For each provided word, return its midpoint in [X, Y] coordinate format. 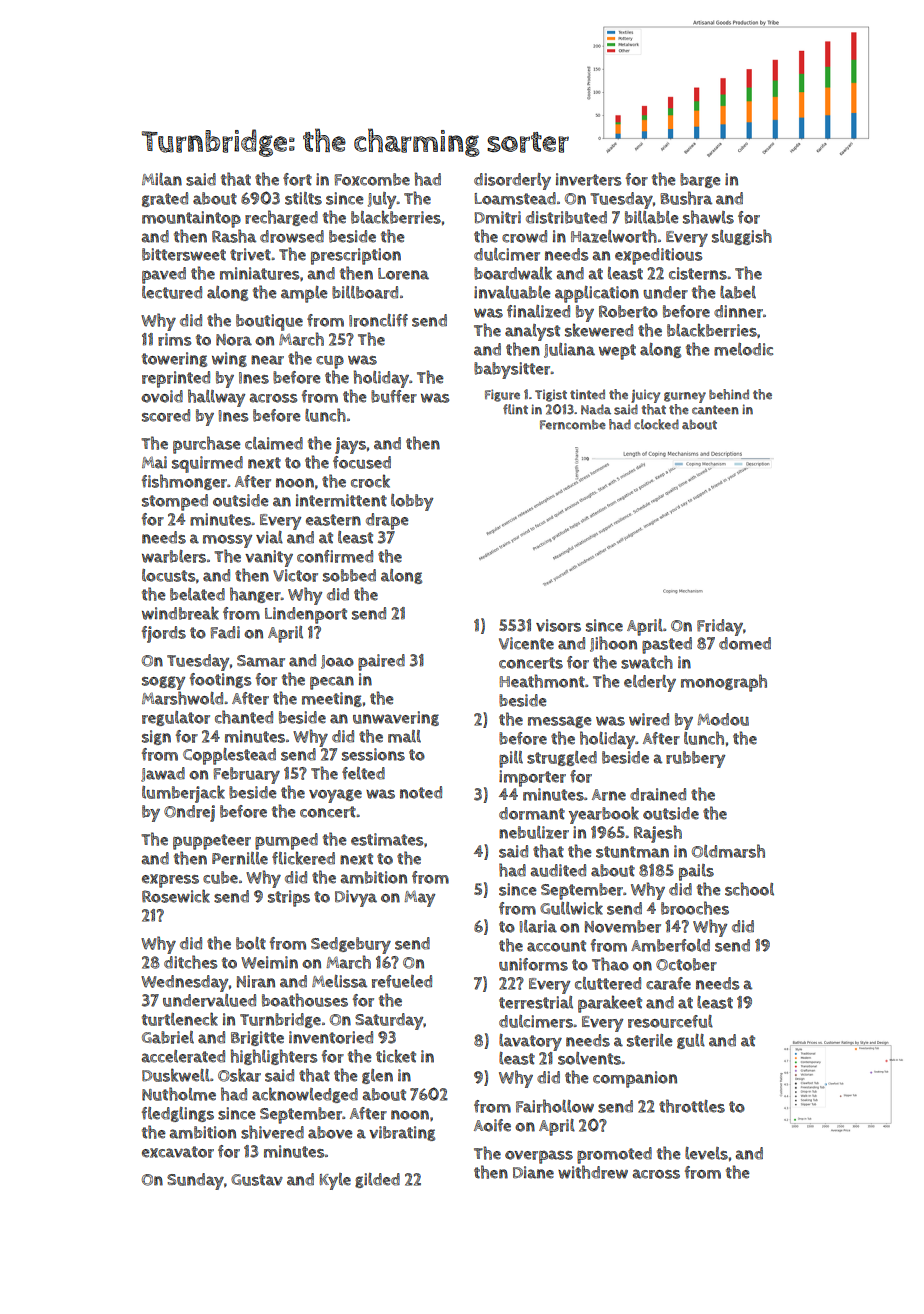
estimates [387, 839]
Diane [533, 1172]
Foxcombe [372, 179]
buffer [394, 396]
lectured [172, 292]
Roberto [628, 311]
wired [649, 719]
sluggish [742, 237]
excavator [178, 1152]
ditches [190, 962]
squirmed [207, 464]
